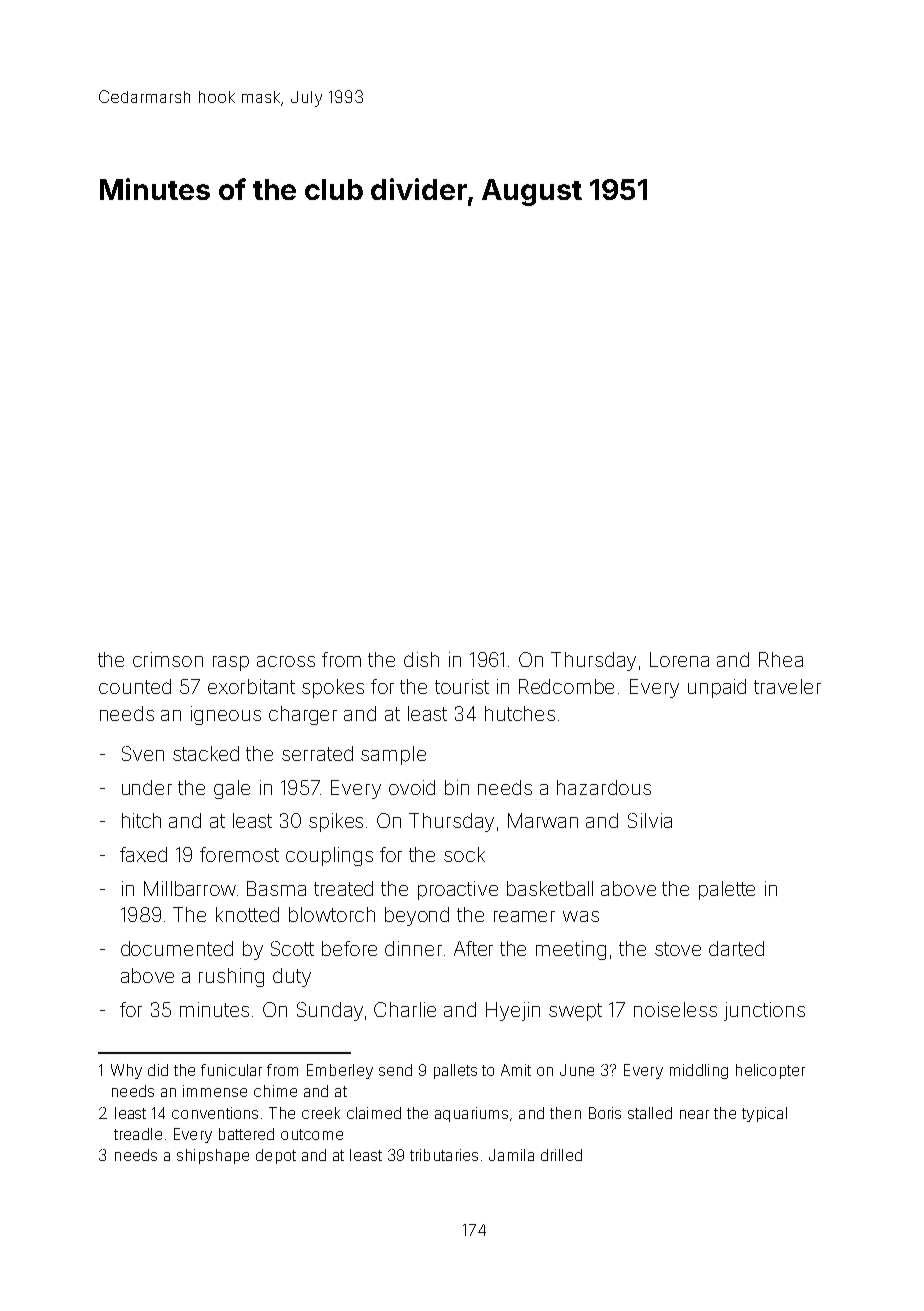  I want to click on hazardous, so click(604, 787).
